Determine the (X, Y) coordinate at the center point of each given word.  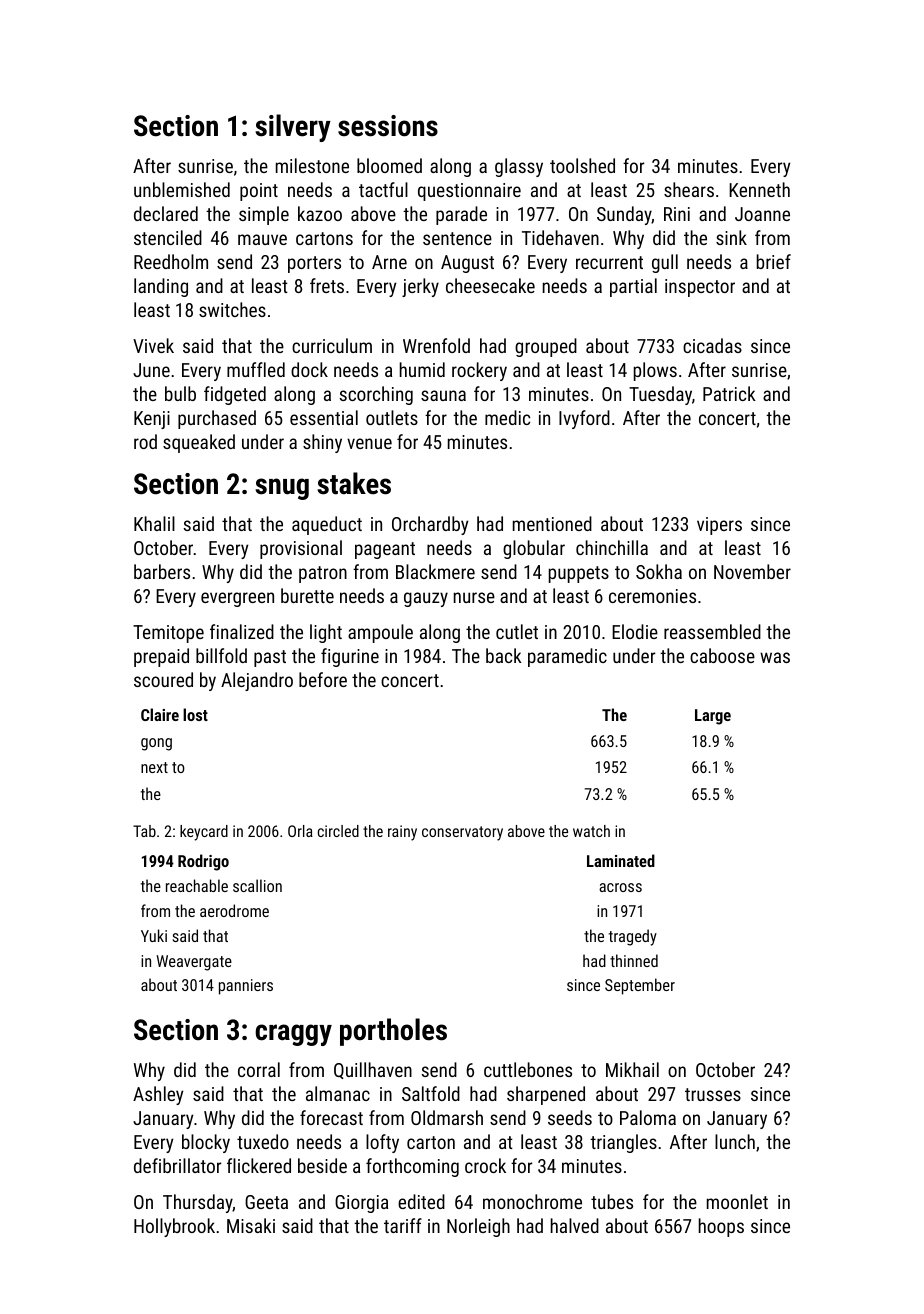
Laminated (621, 860)
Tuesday (660, 395)
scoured (163, 679)
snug (282, 489)
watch (591, 831)
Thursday (198, 1203)
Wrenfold (436, 345)
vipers (719, 526)
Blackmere (435, 571)
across (620, 887)
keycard (204, 833)
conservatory (462, 833)
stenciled (168, 237)
